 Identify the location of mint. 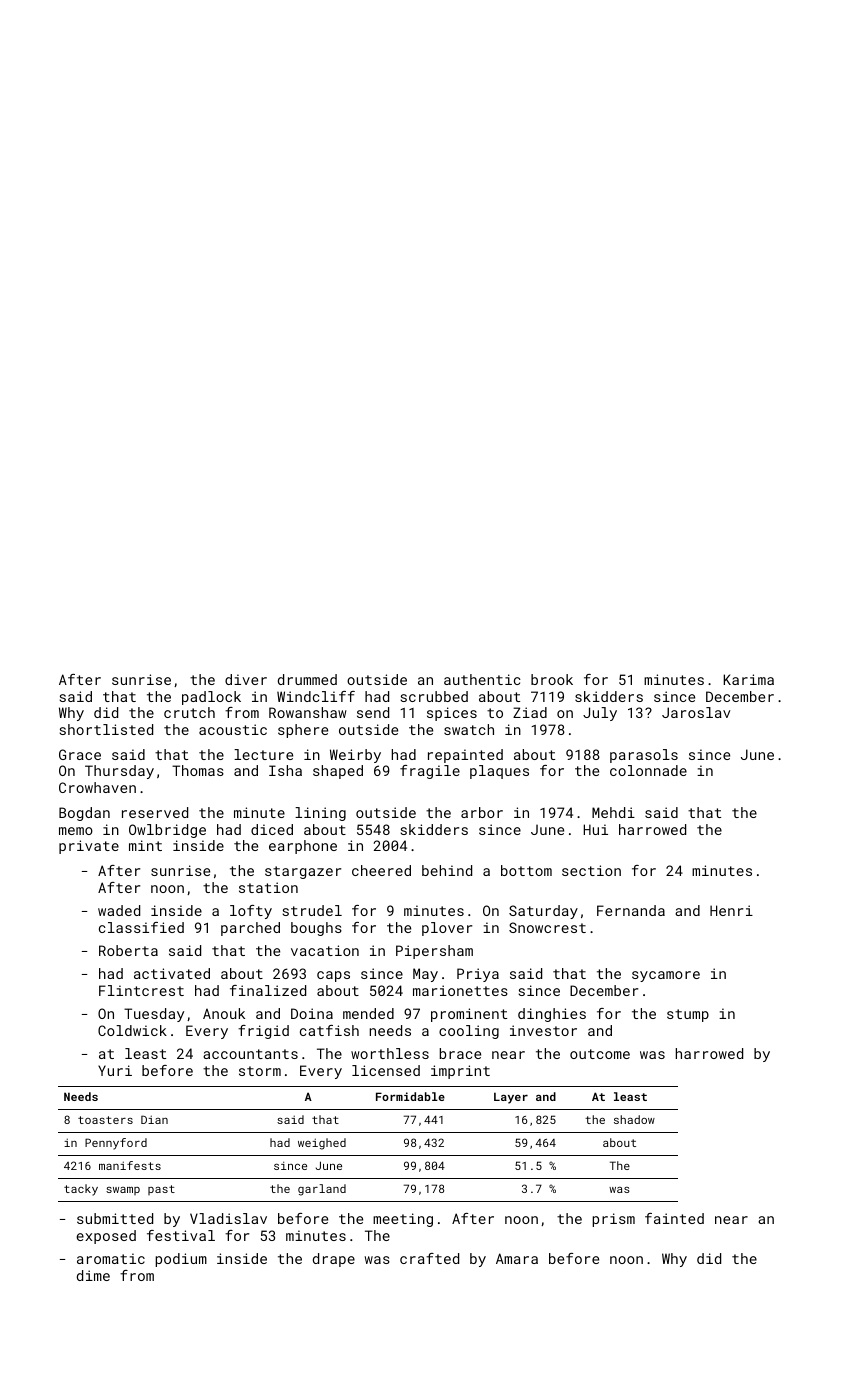
(145, 845).
